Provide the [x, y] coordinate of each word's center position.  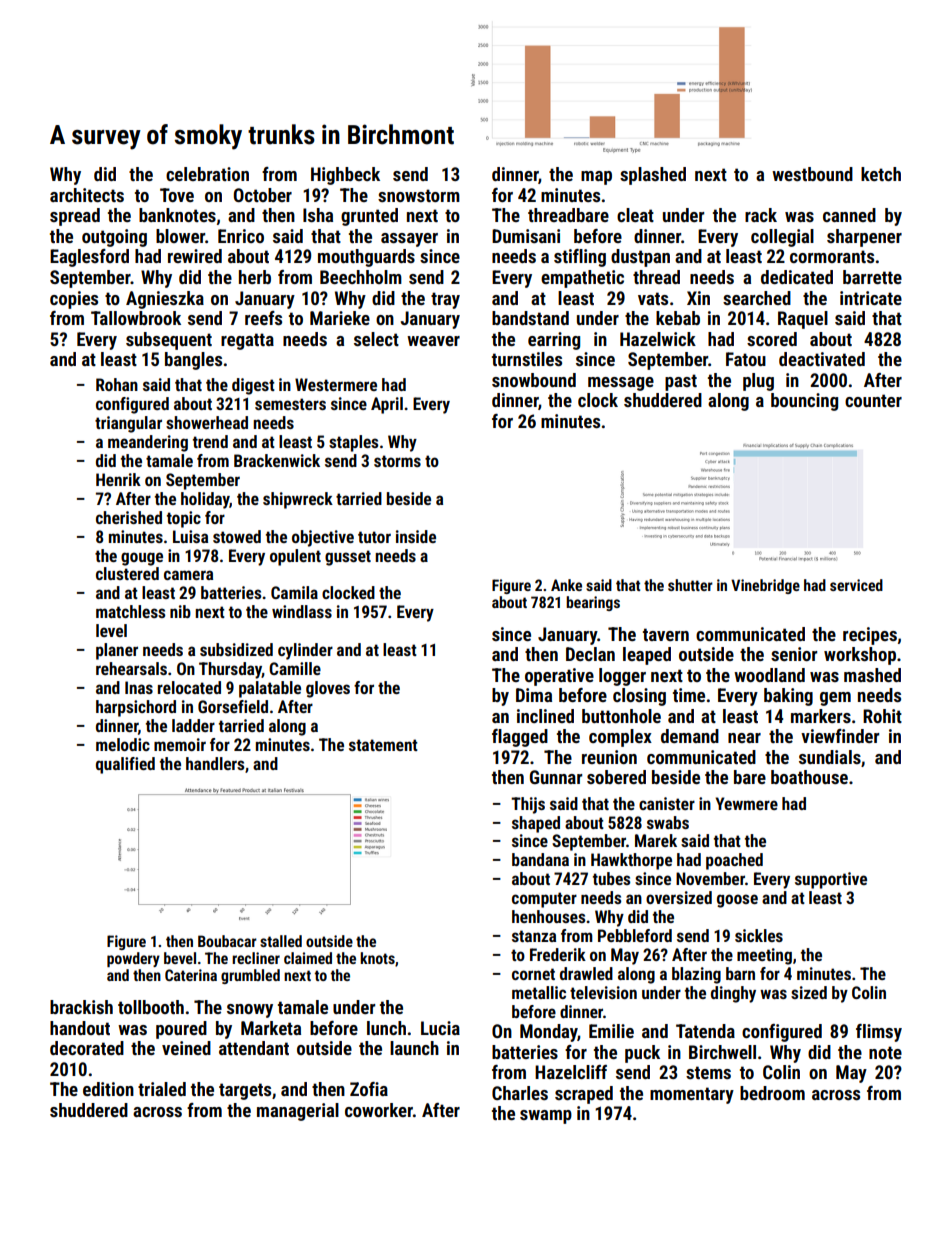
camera [188, 575]
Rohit [882, 716]
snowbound [534, 380]
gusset [348, 558]
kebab [678, 318]
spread [75, 217]
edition [108, 1089]
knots [377, 958]
